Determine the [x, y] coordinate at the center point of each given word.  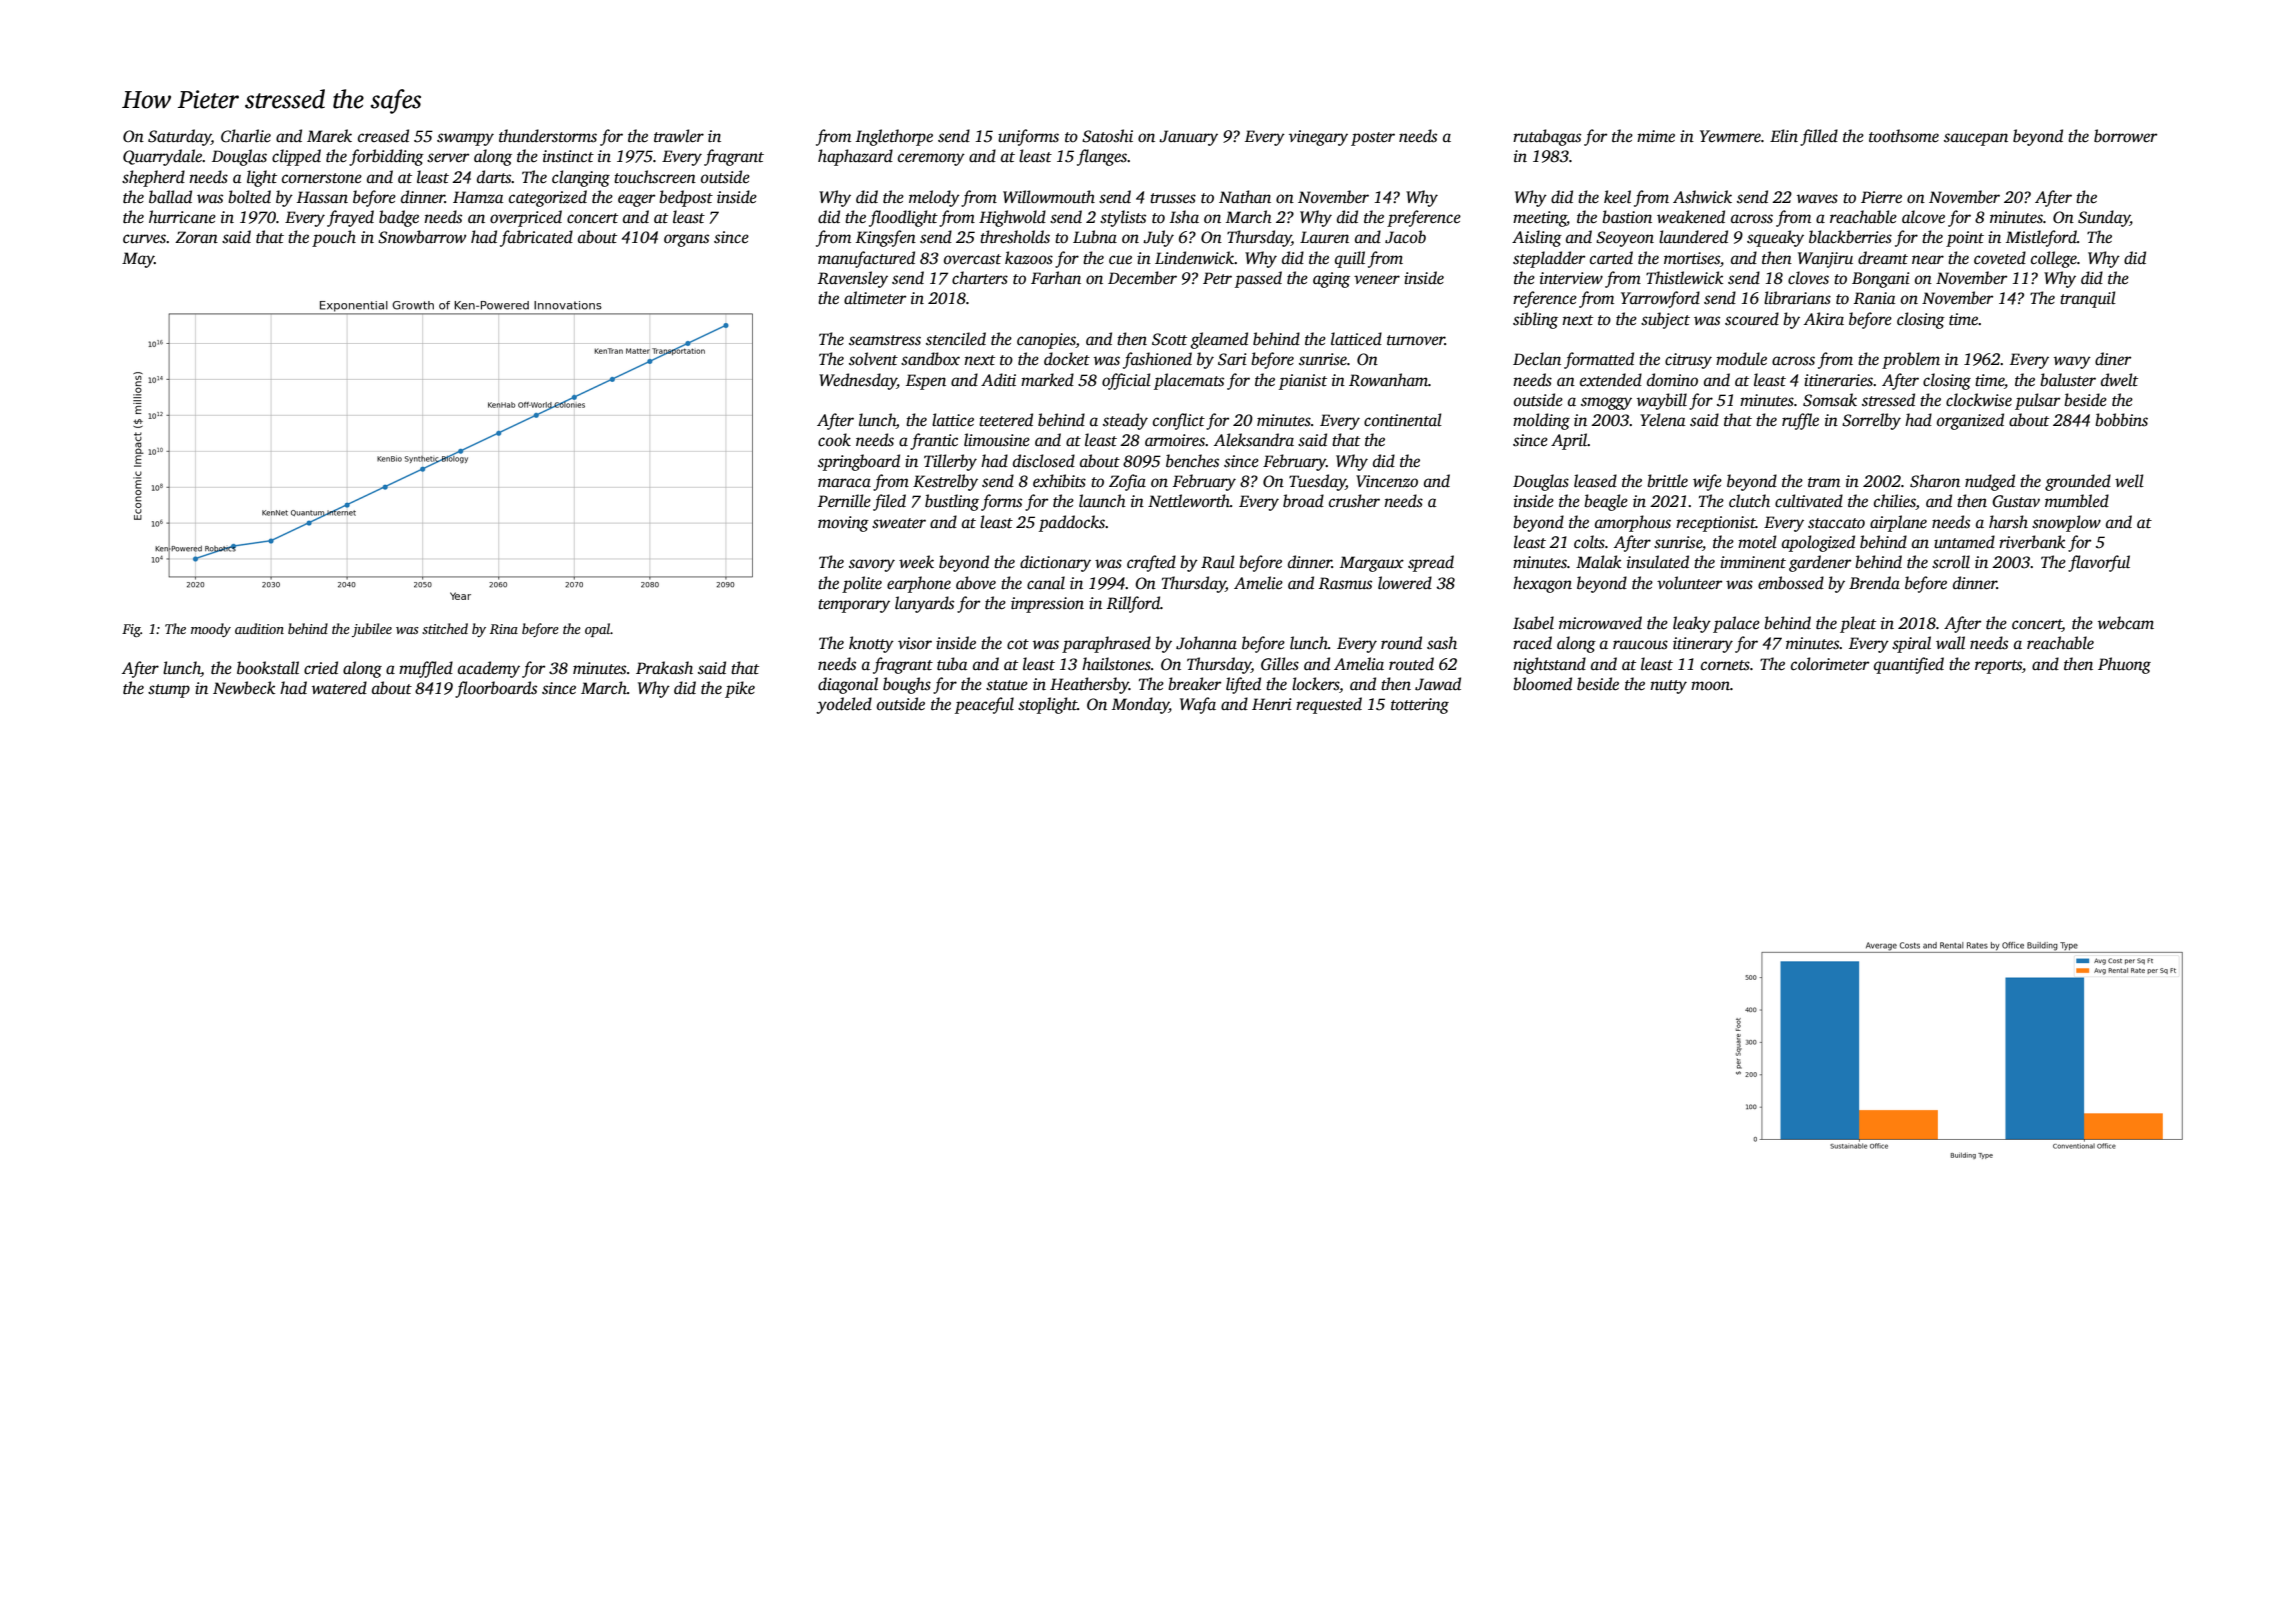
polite [862, 584]
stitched [445, 628]
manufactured [866, 259]
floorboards [496, 689]
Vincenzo [1387, 481]
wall [1950, 643]
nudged [1990, 482]
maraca [844, 482]
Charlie [246, 136]
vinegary [1318, 138]
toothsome [1904, 136]
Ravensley [852, 279]
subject [1665, 320]
